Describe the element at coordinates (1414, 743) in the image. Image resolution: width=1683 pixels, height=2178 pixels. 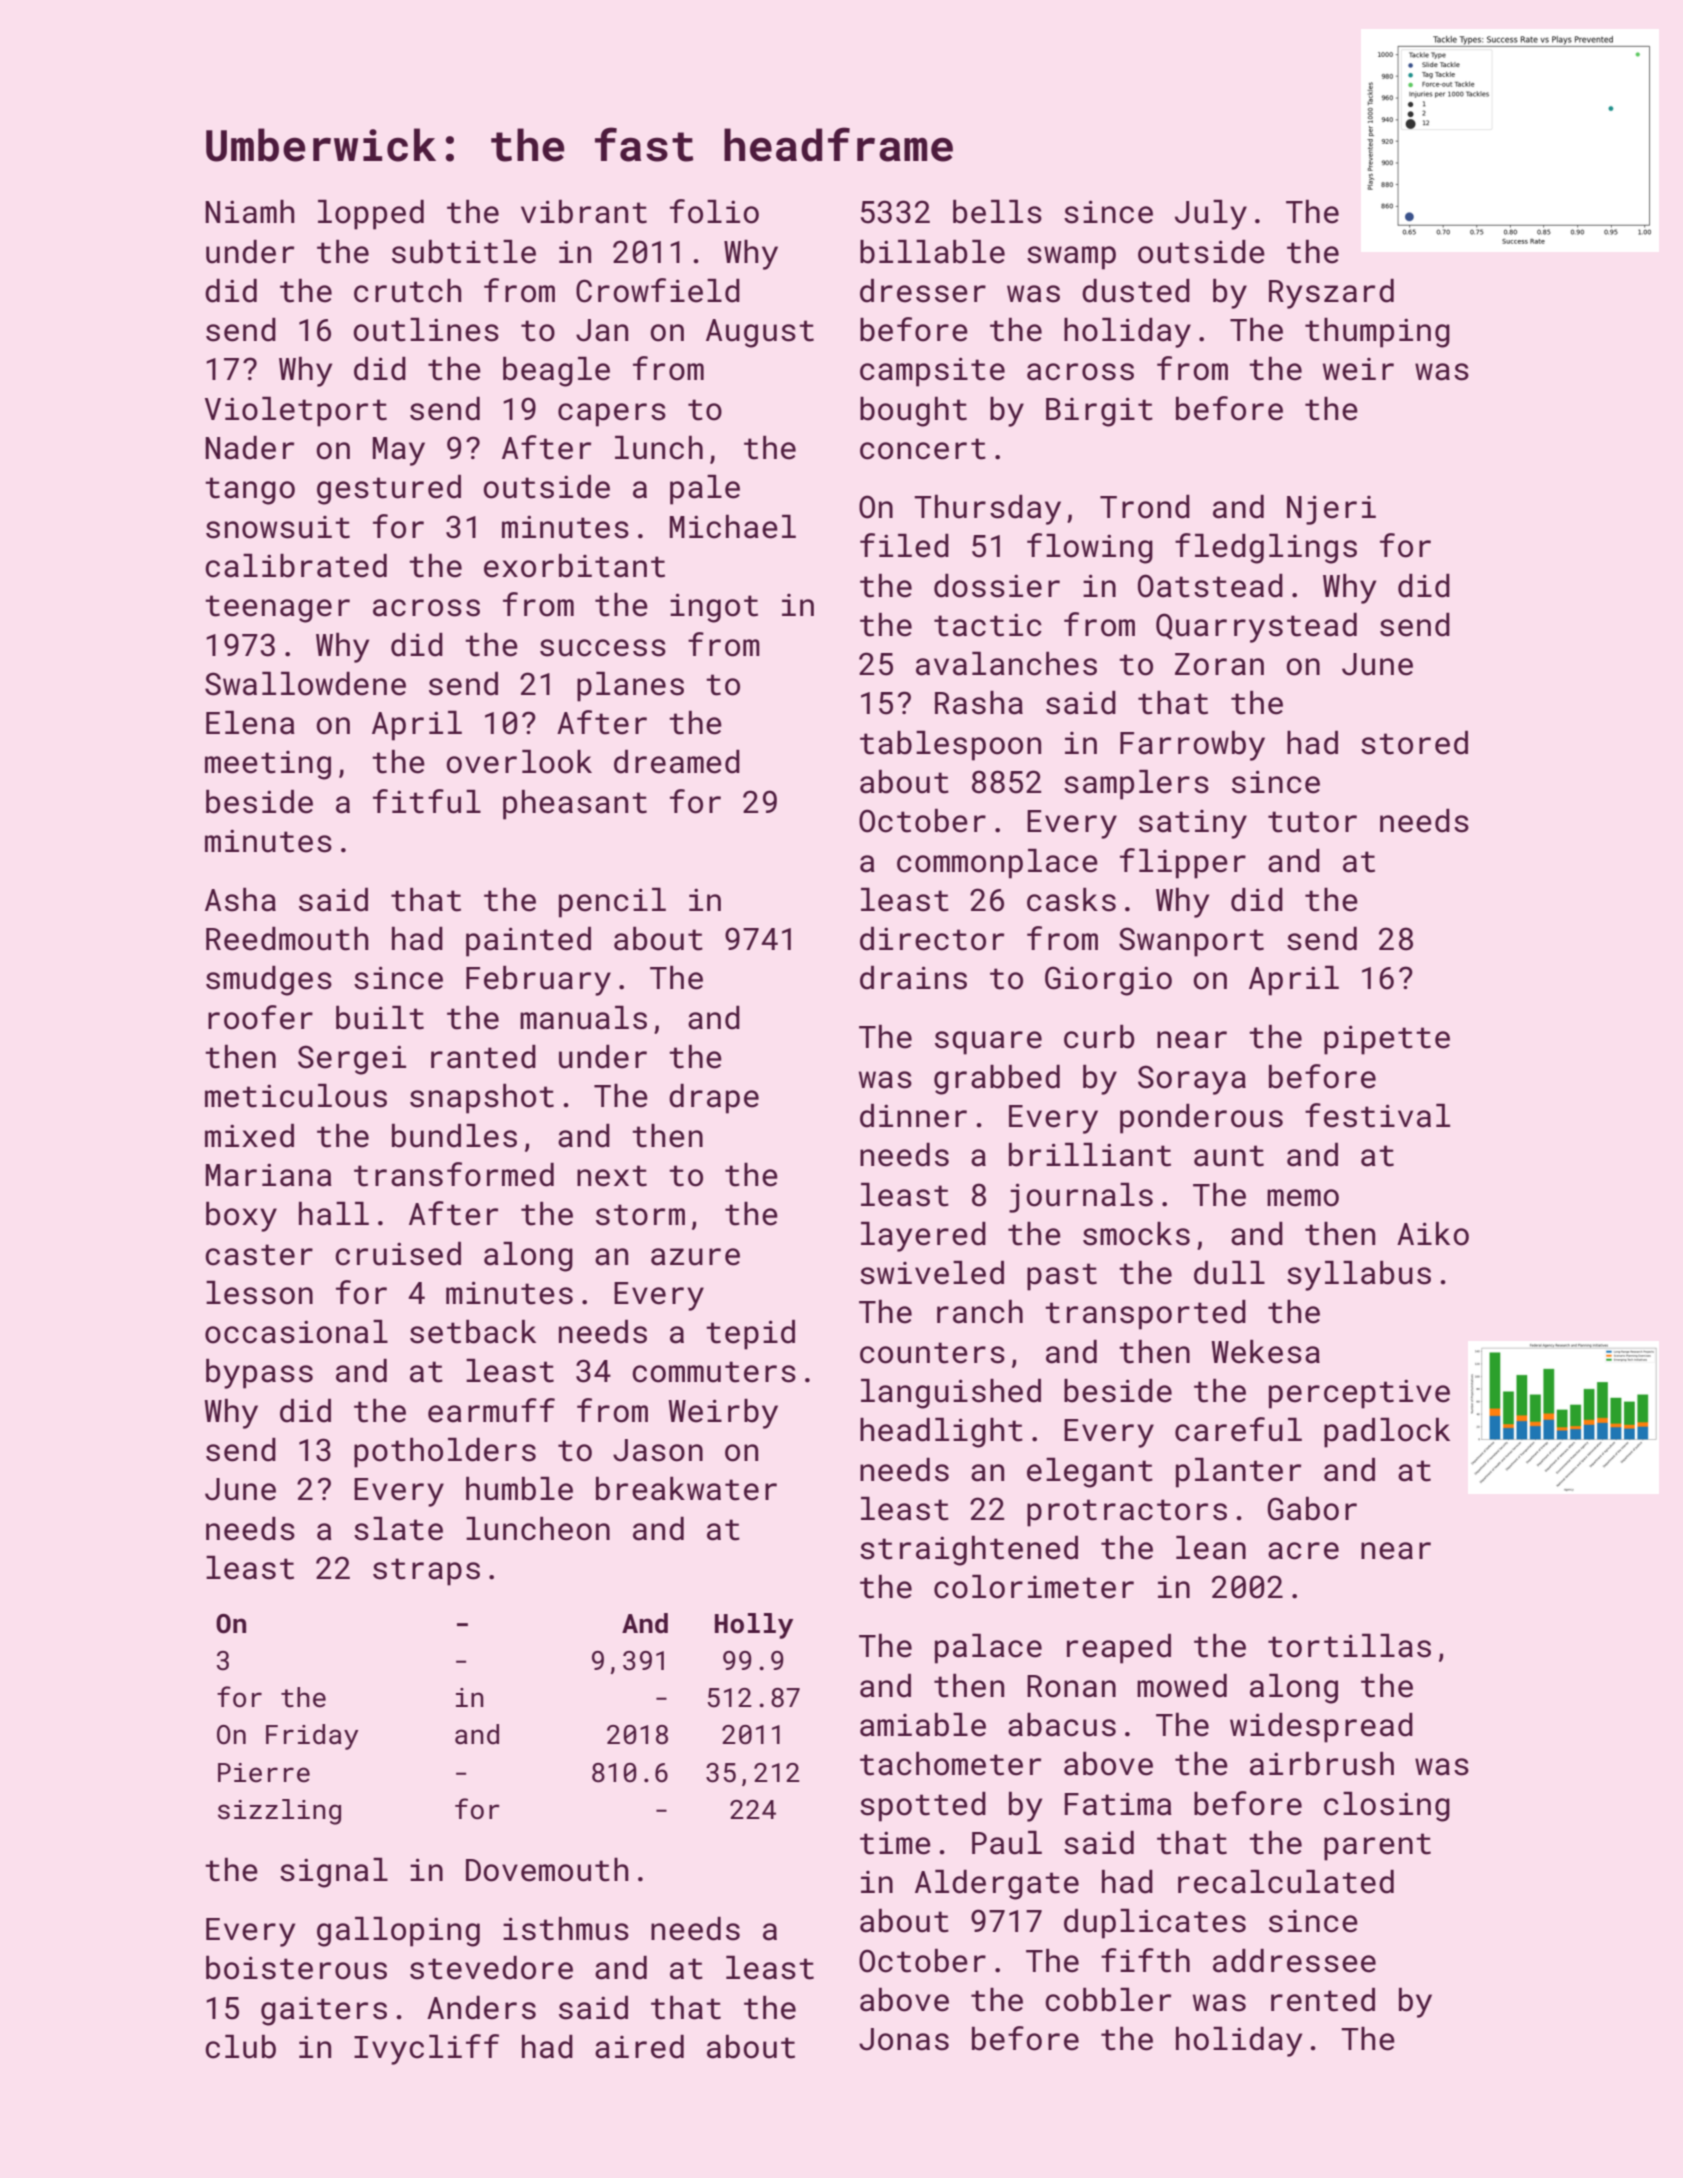
I see `stored` at that location.
